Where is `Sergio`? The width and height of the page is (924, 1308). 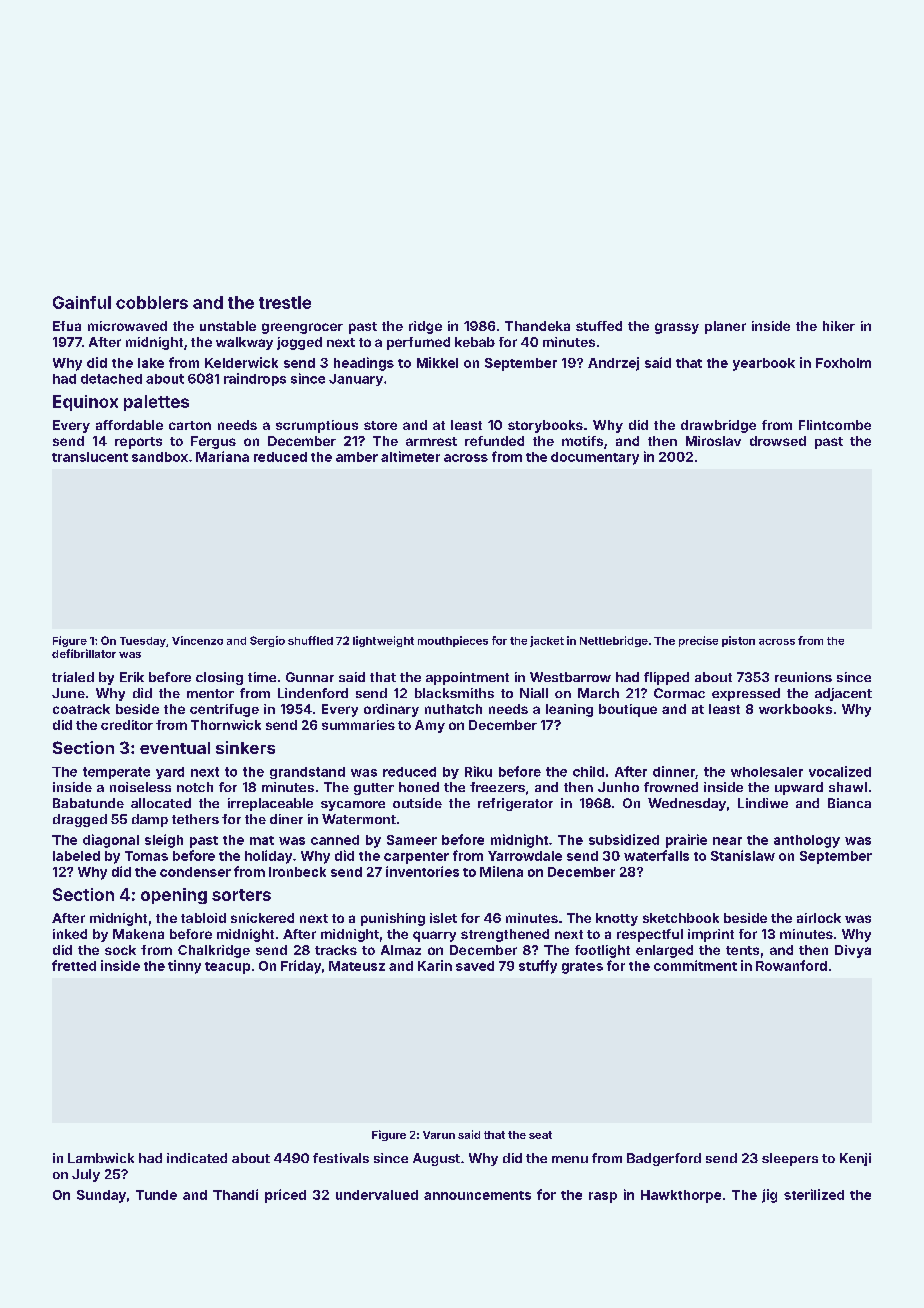
Sergio is located at coordinates (267, 641).
